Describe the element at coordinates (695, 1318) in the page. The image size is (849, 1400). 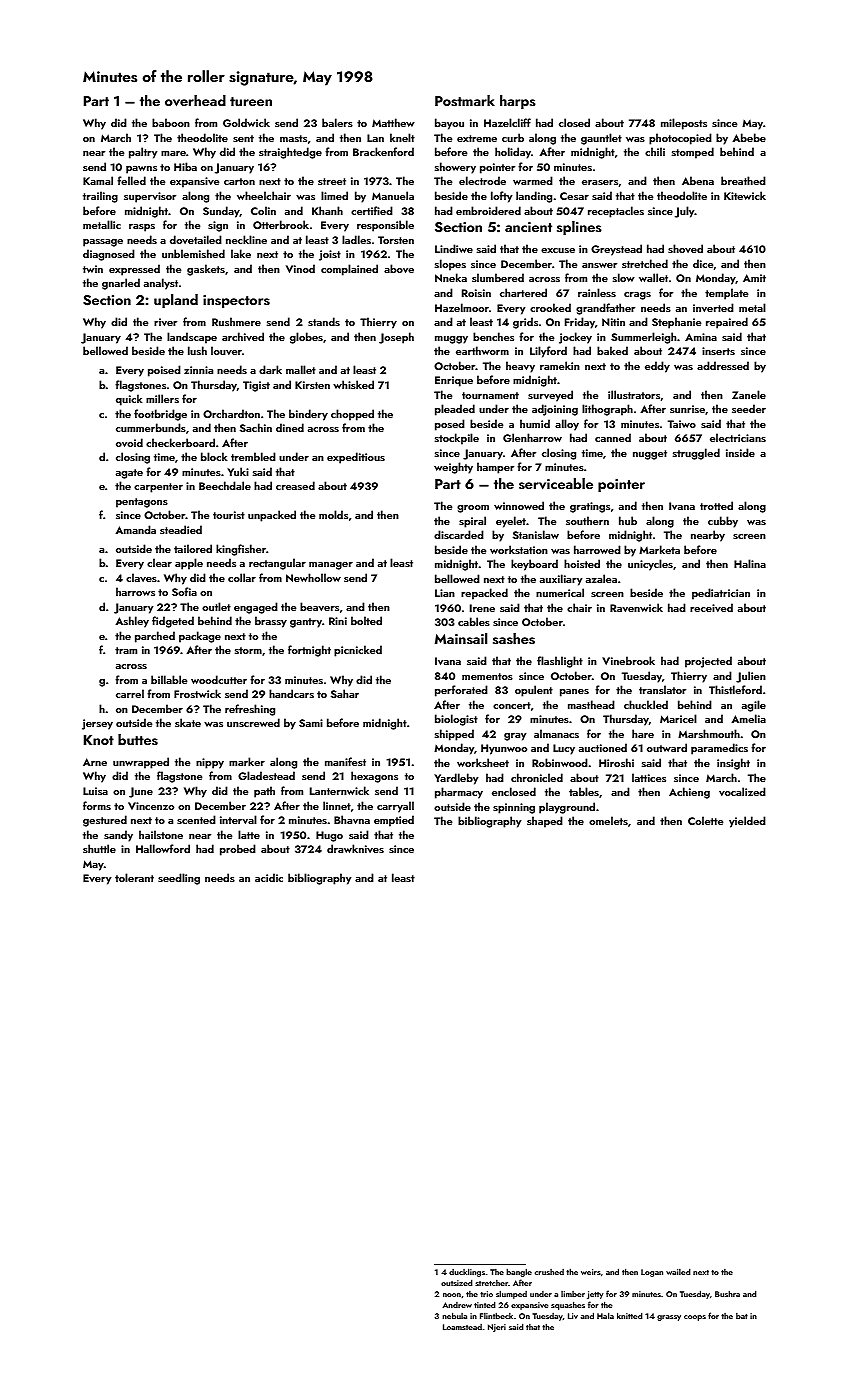
I see `coops` at that location.
